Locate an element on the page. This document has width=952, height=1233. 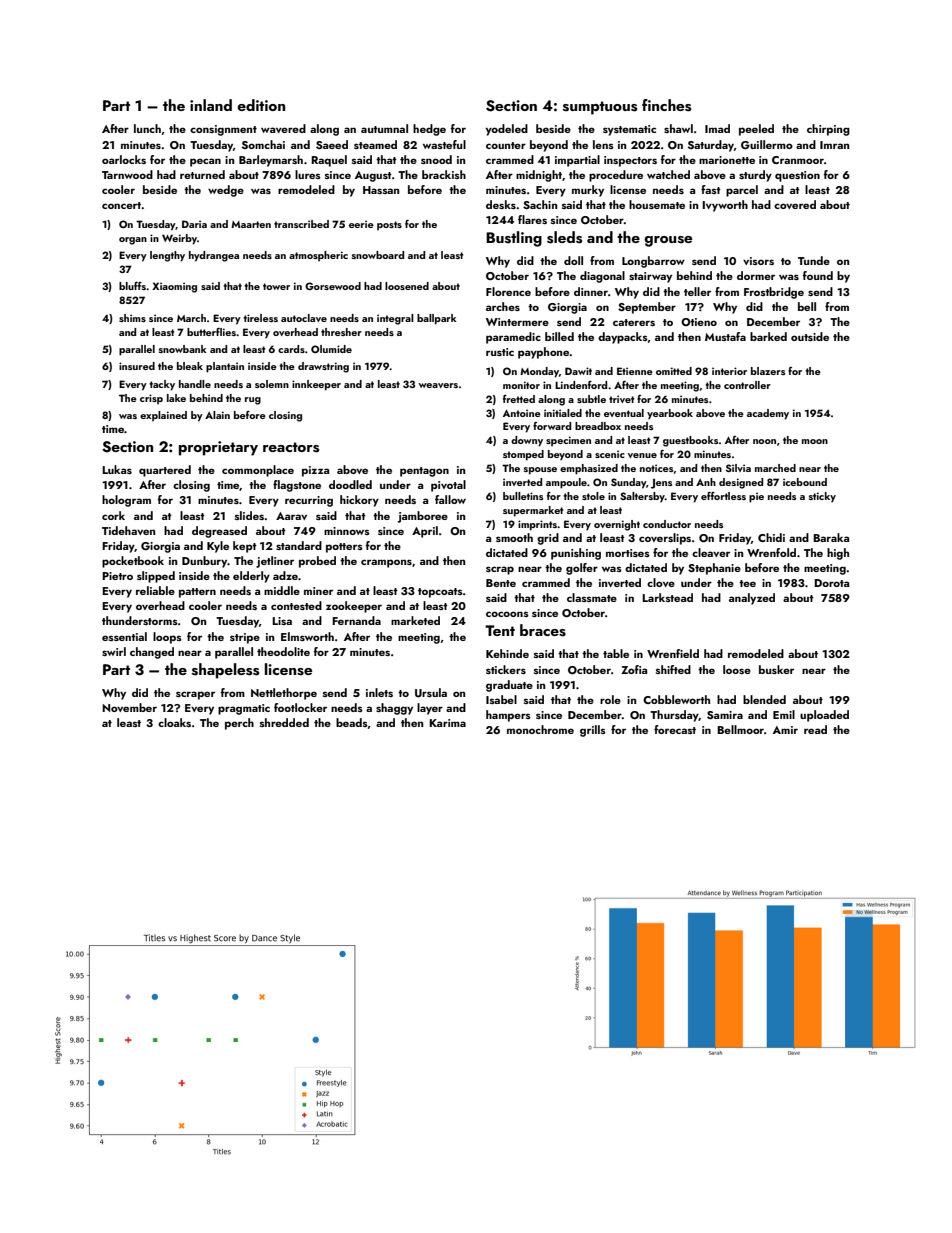
housemate is located at coordinates (657, 204).
